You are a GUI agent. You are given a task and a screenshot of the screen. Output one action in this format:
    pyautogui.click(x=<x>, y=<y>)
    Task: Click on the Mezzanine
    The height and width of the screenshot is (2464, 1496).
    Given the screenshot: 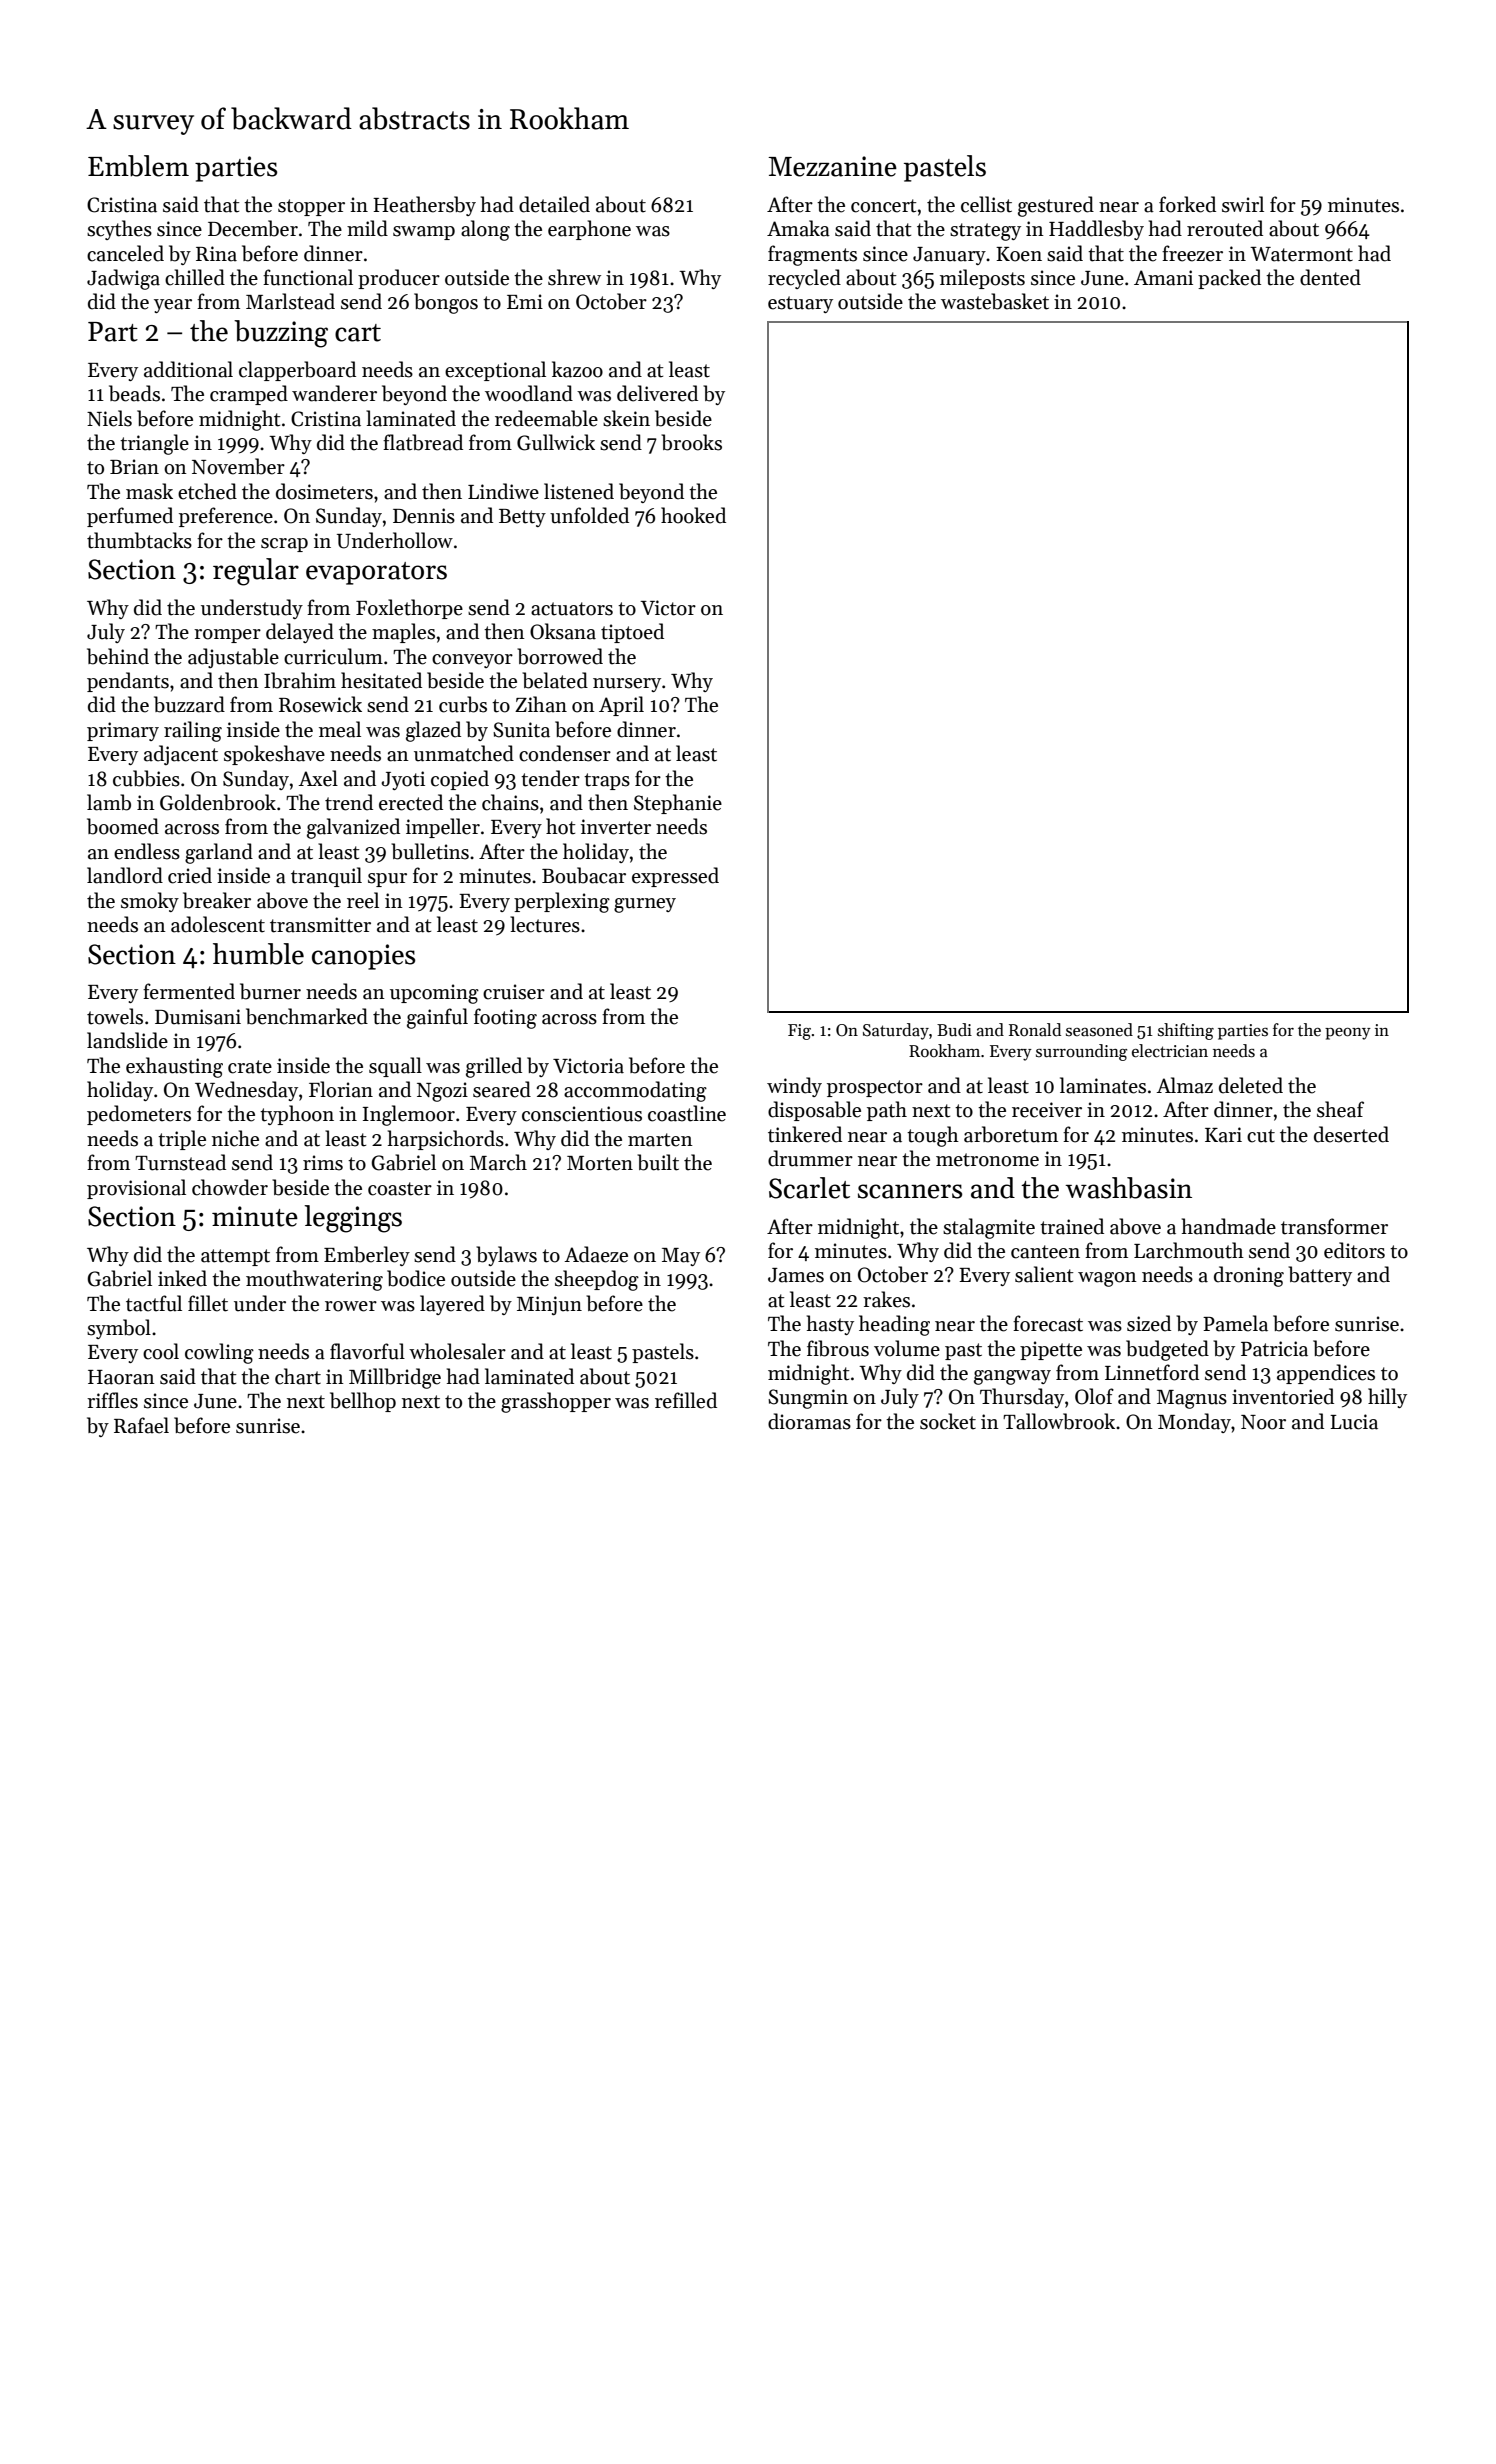 What is the action you would take?
    pyautogui.click(x=832, y=166)
